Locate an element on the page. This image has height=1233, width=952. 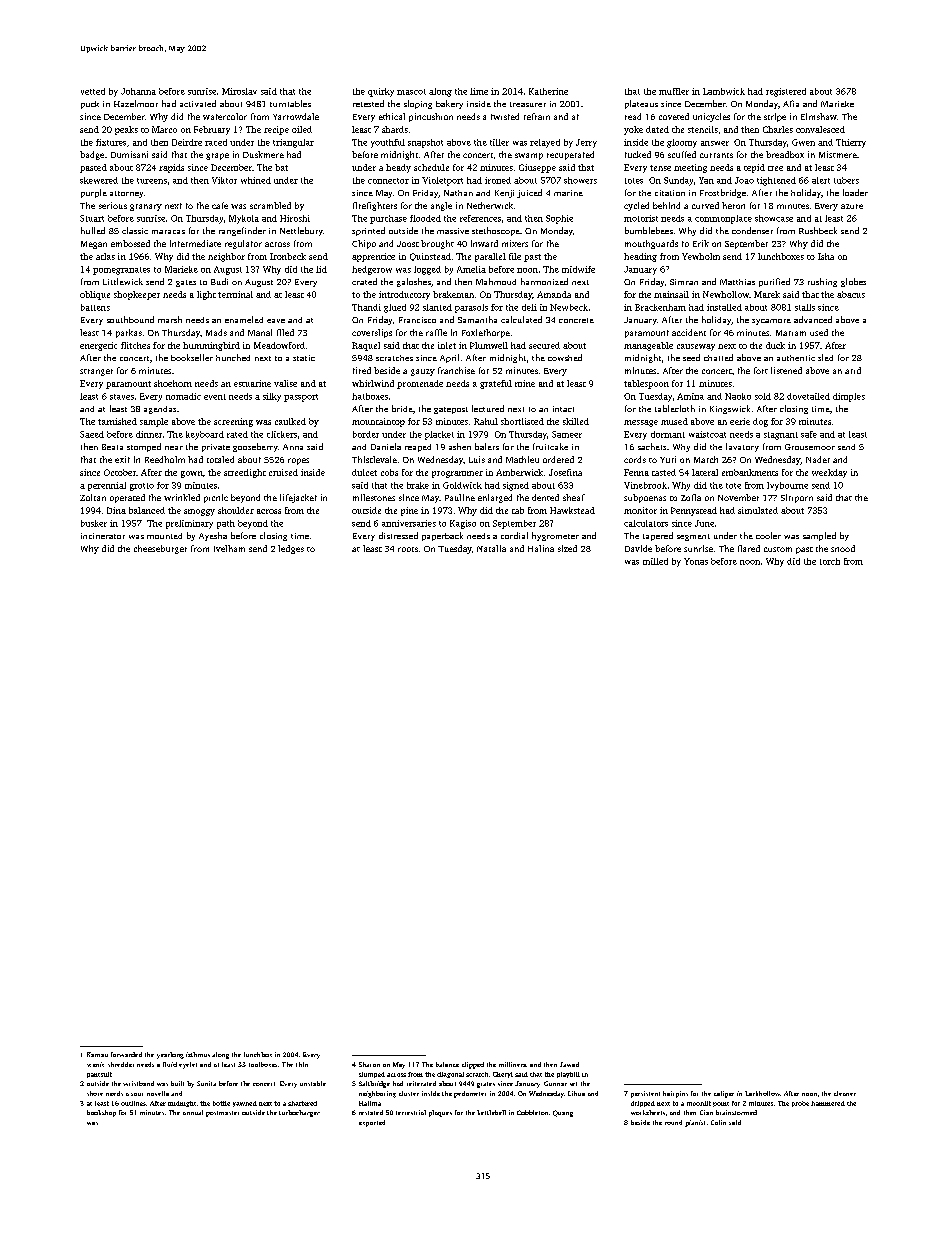
vetted is located at coordinates (93, 91).
